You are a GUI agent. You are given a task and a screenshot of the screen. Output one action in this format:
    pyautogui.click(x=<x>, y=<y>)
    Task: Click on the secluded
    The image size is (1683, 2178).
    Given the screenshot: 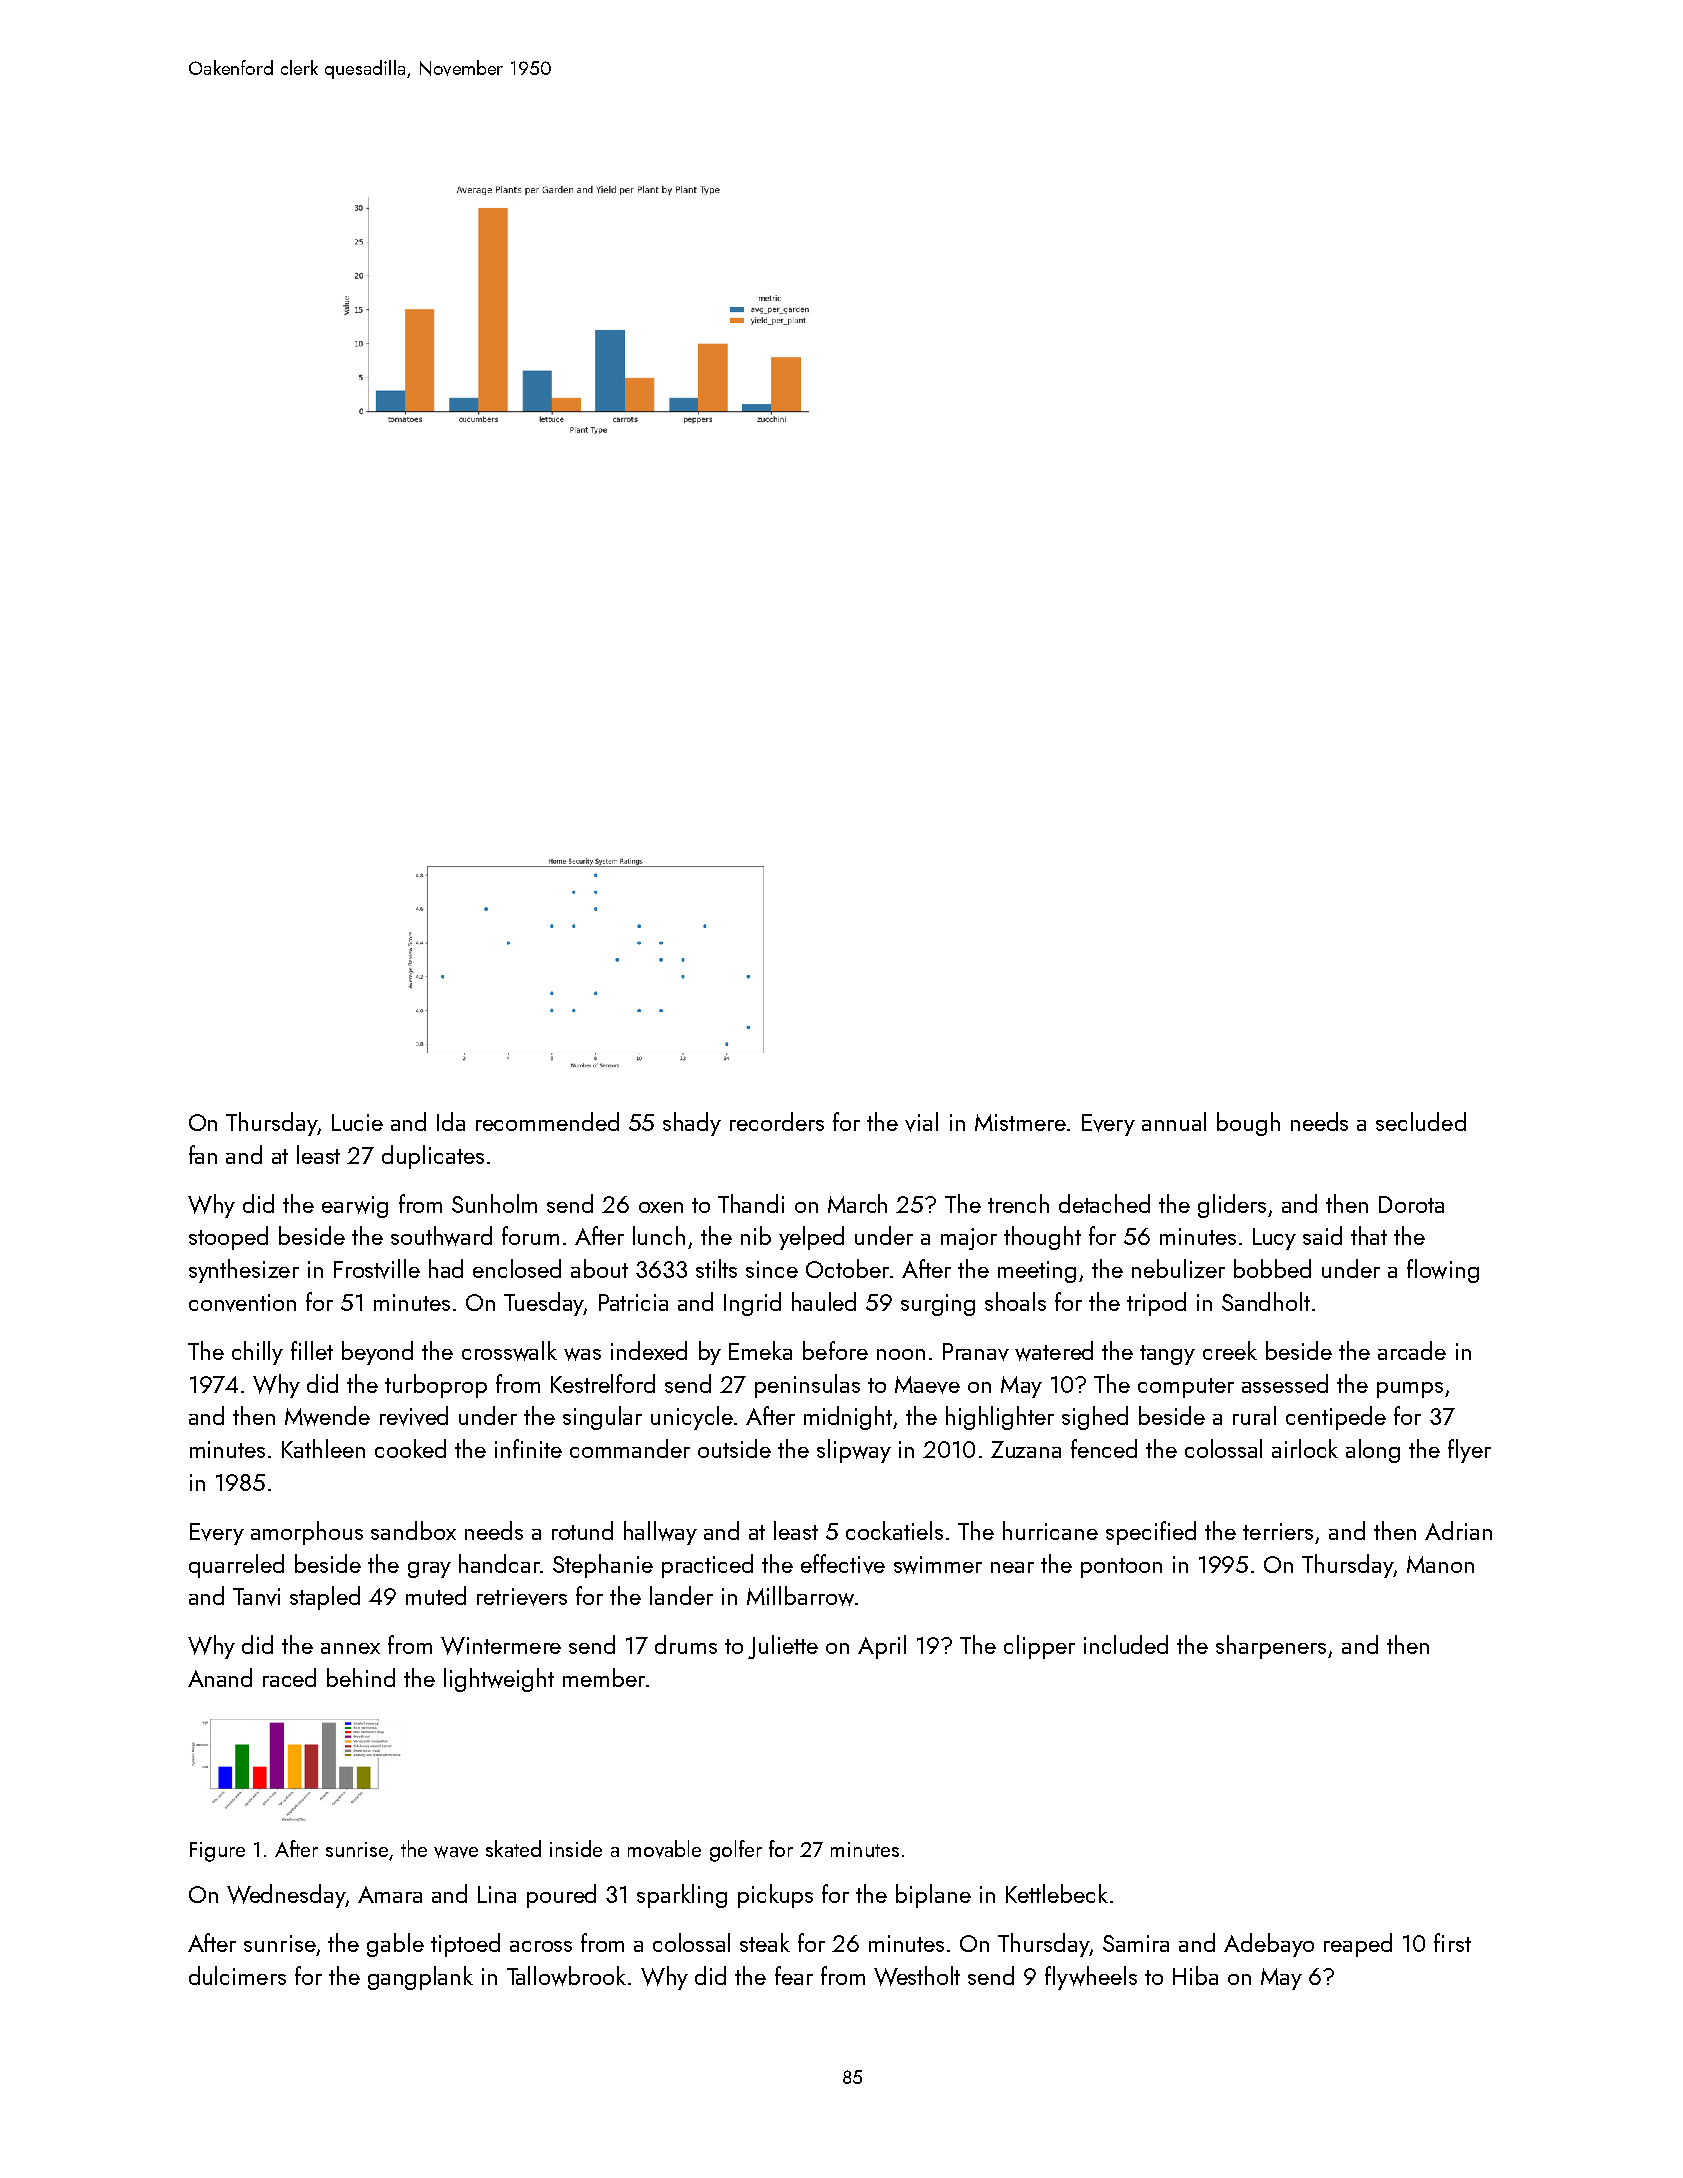 What is the action you would take?
    pyautogui.click(x=1421, y=1121)
